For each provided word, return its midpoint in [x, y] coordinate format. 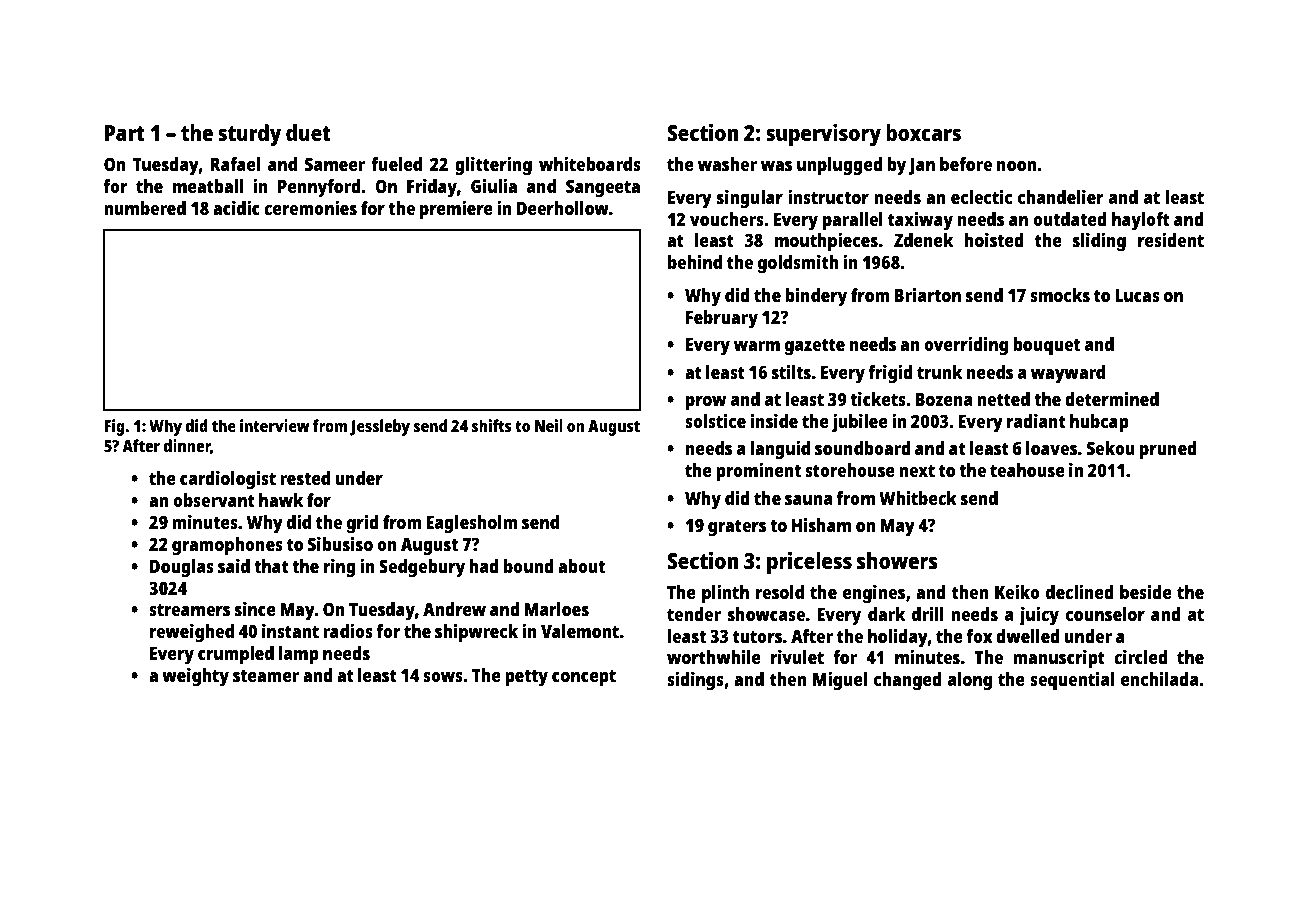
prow [706, 403]
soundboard [863, 448]
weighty [195, 677]
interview [275, 425]
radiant [1036, 421]
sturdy [249, 135]
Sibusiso [340, 544]
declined [1080, 592]
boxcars [923, 132]
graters [737, 528]
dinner [187, 447]
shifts [492, 425]
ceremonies [310, 208]
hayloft [1141, 221]
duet [308, 132]
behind [695, 262]
